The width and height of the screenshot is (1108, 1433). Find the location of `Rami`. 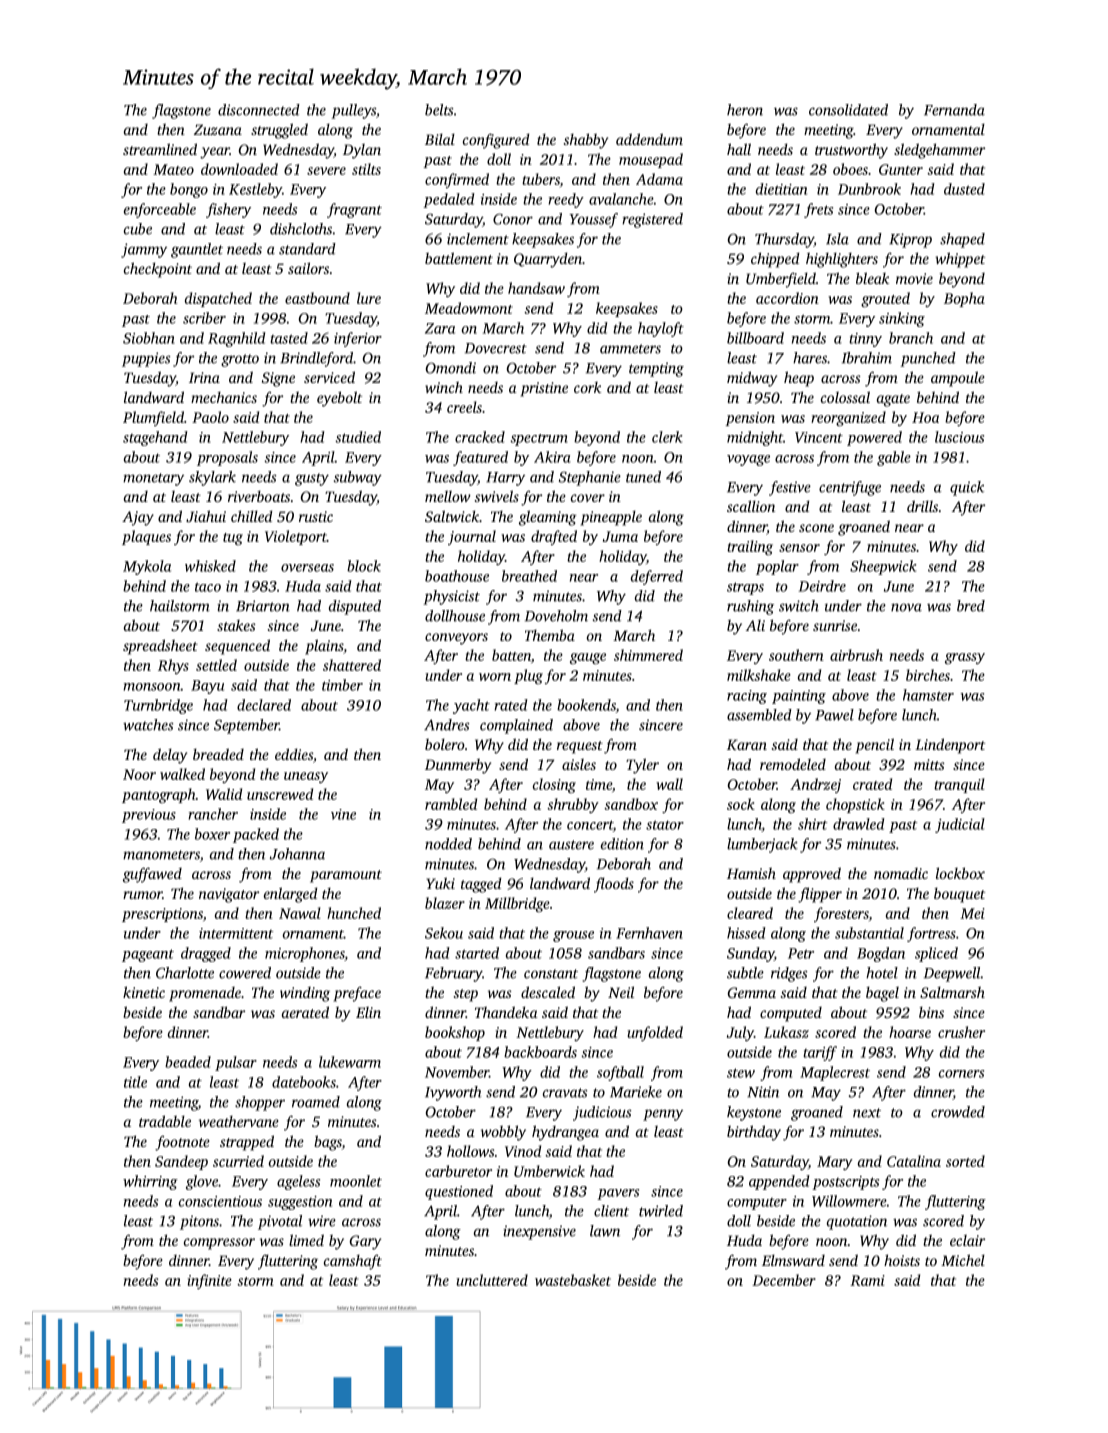

Rami is located at coordinates (867, 1280).
